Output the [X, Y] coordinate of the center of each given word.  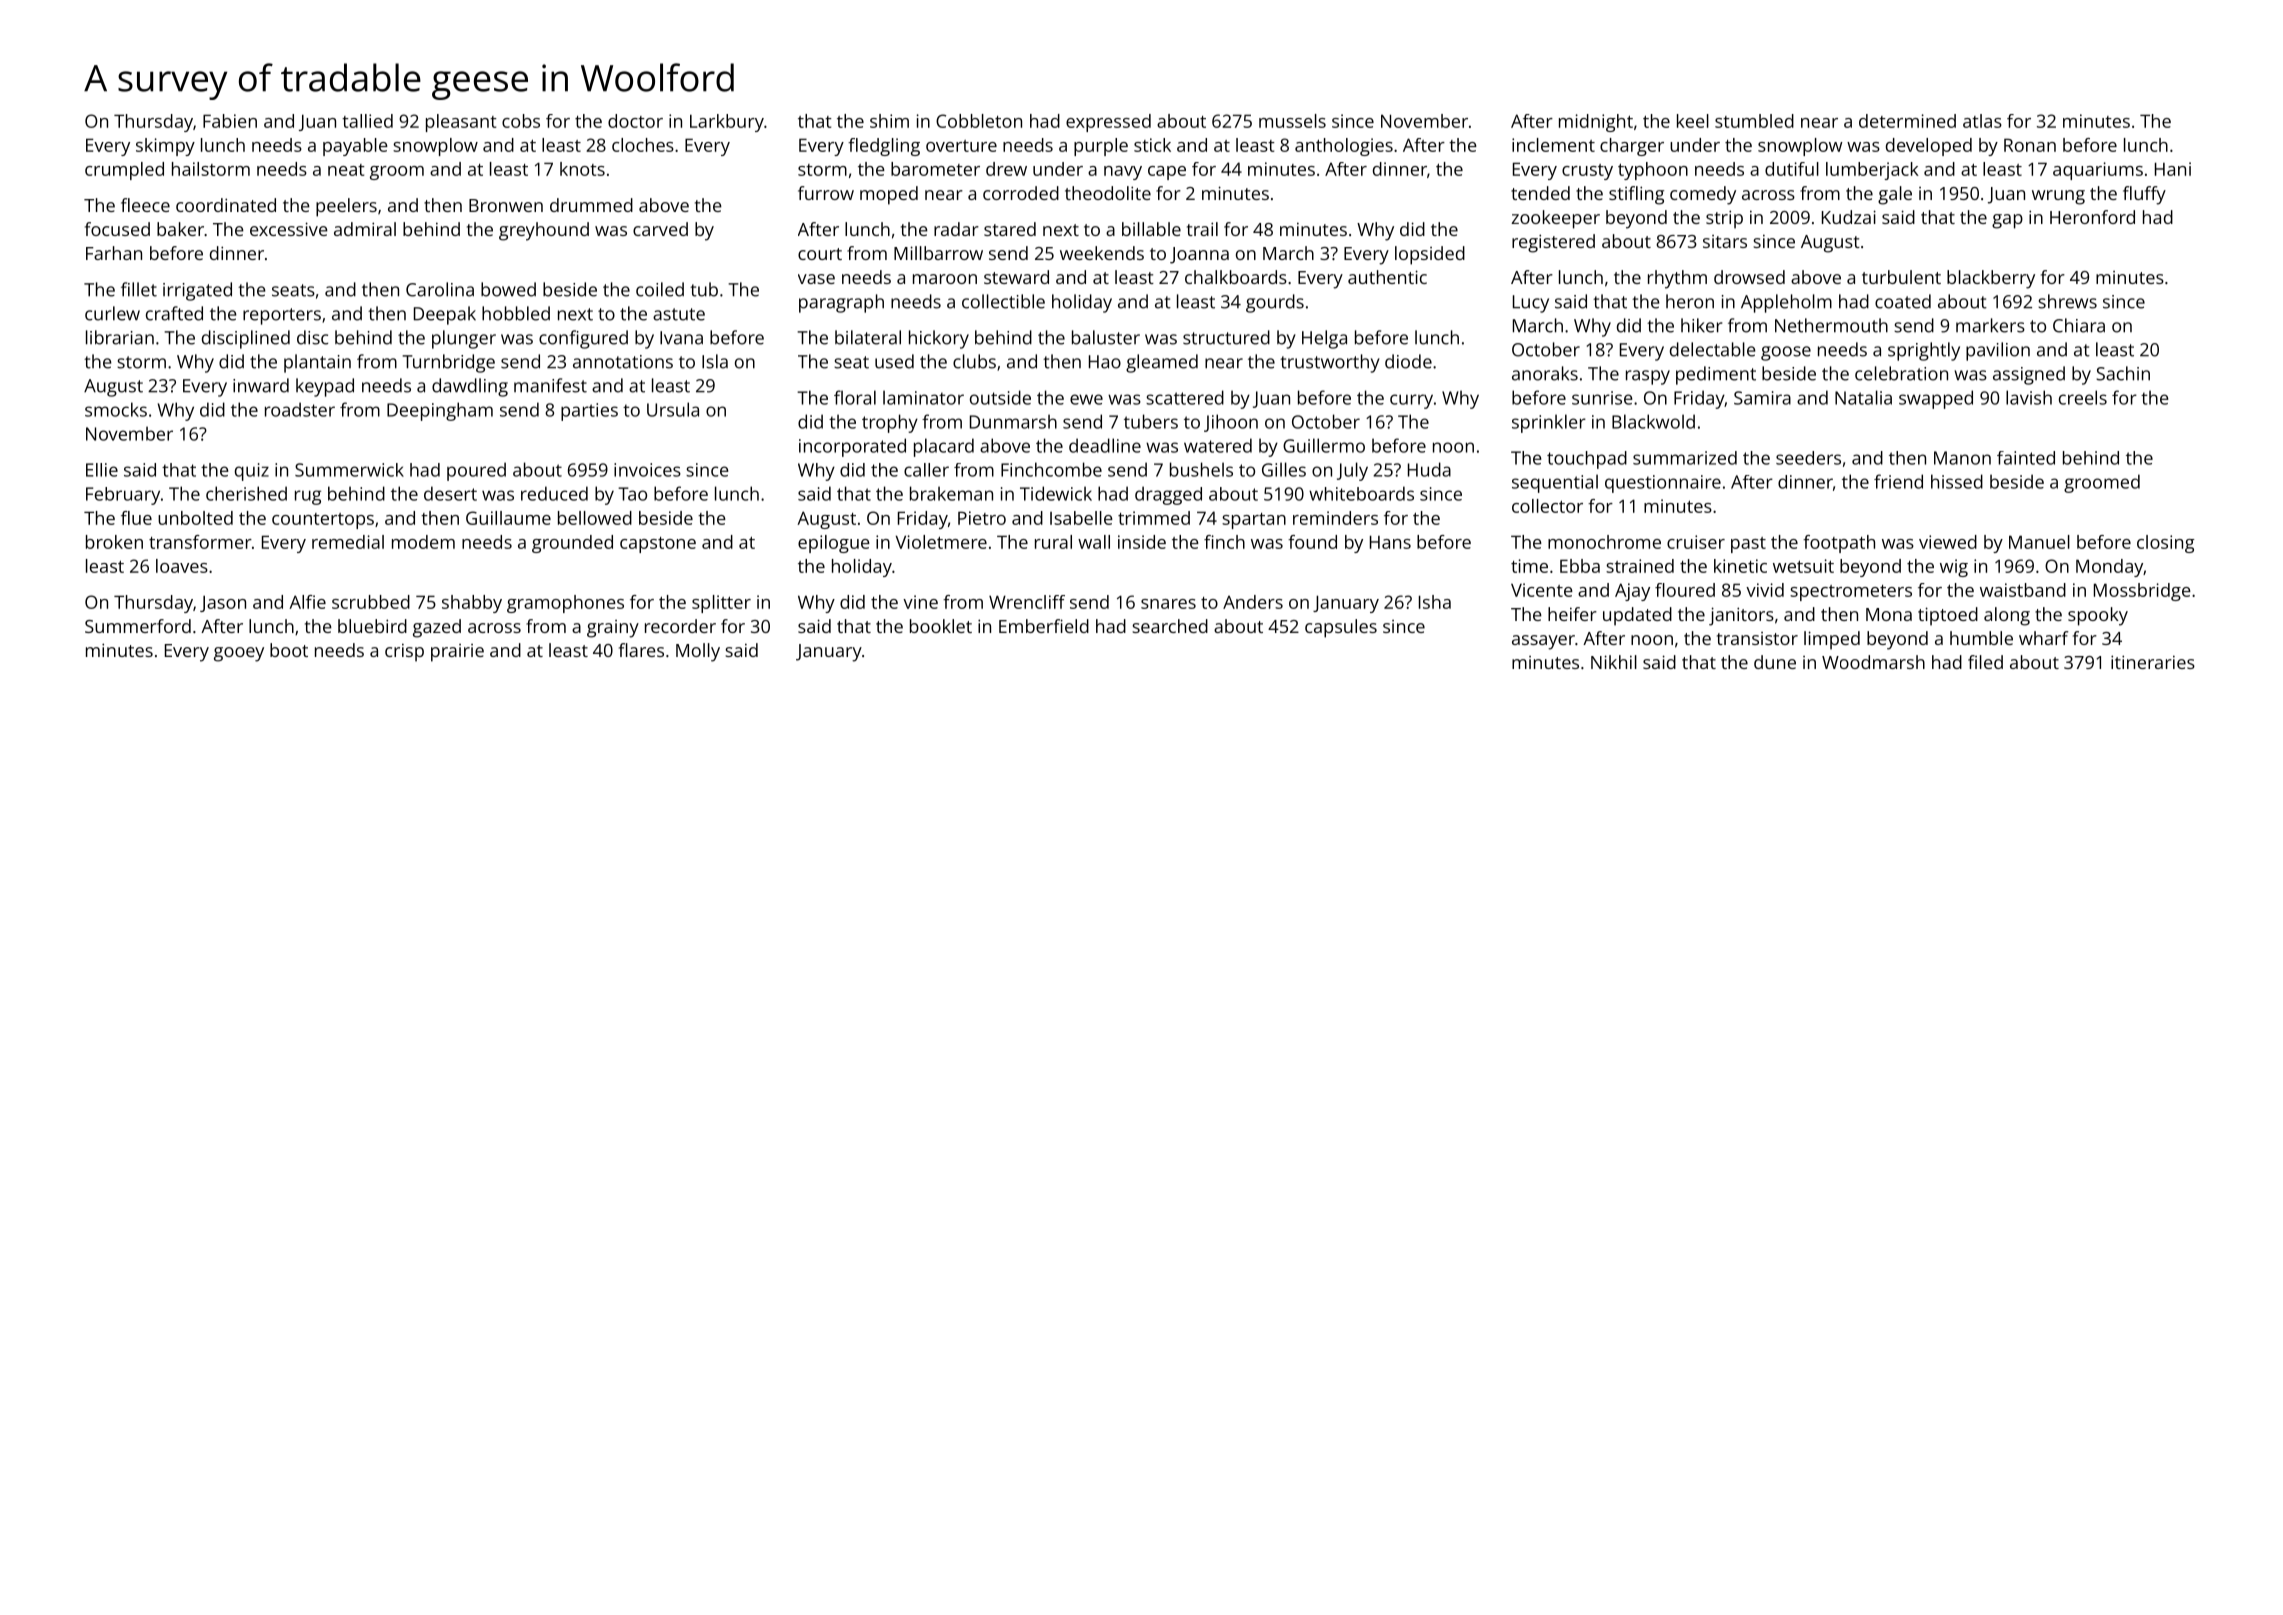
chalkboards [1236, 277]
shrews [2067, 301]
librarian [120, 337]
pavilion [1998, 351]
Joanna [1199, 255]
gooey [239, 654]
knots [582, 169]
